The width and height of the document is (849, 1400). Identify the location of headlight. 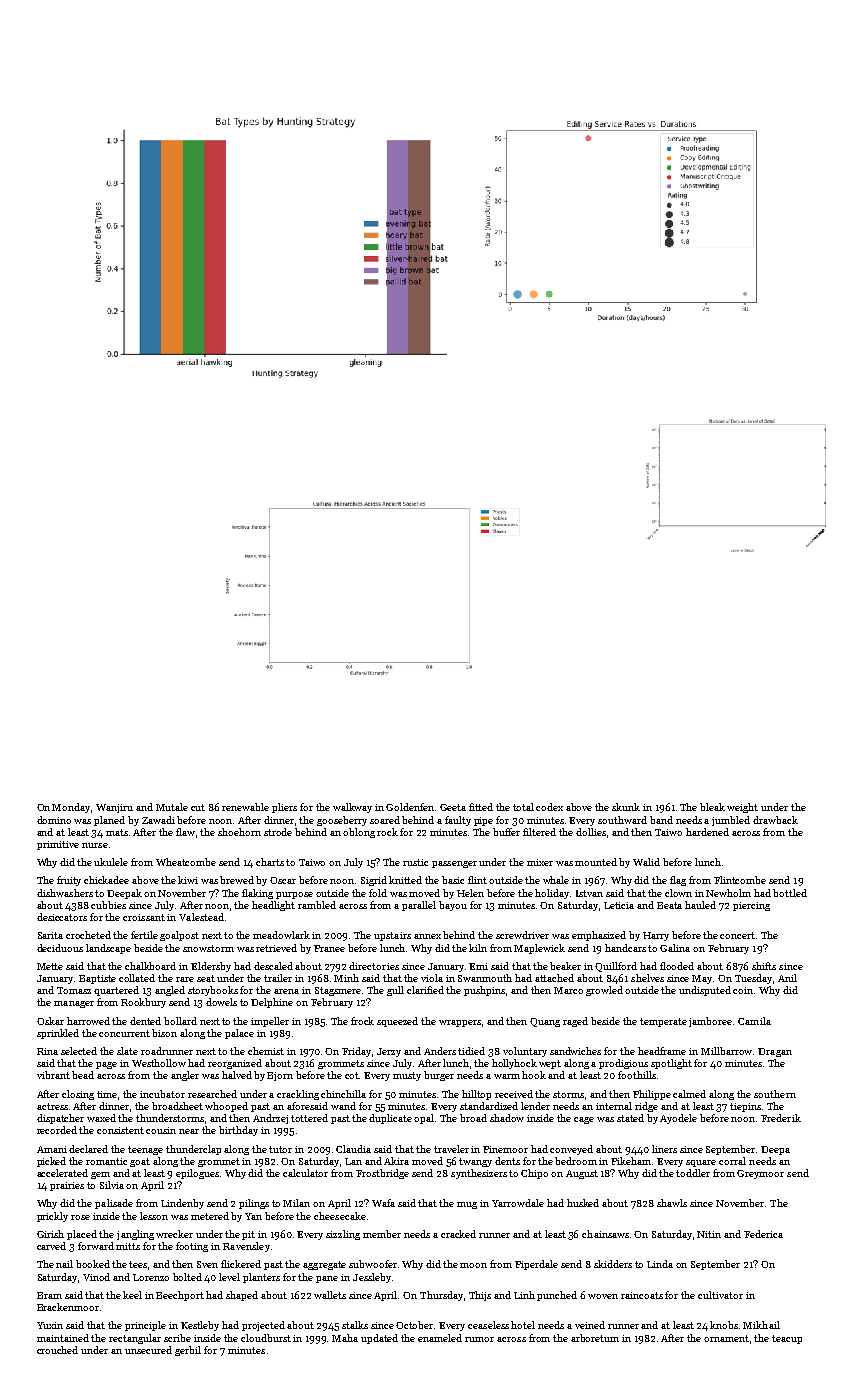
(273, 906).
